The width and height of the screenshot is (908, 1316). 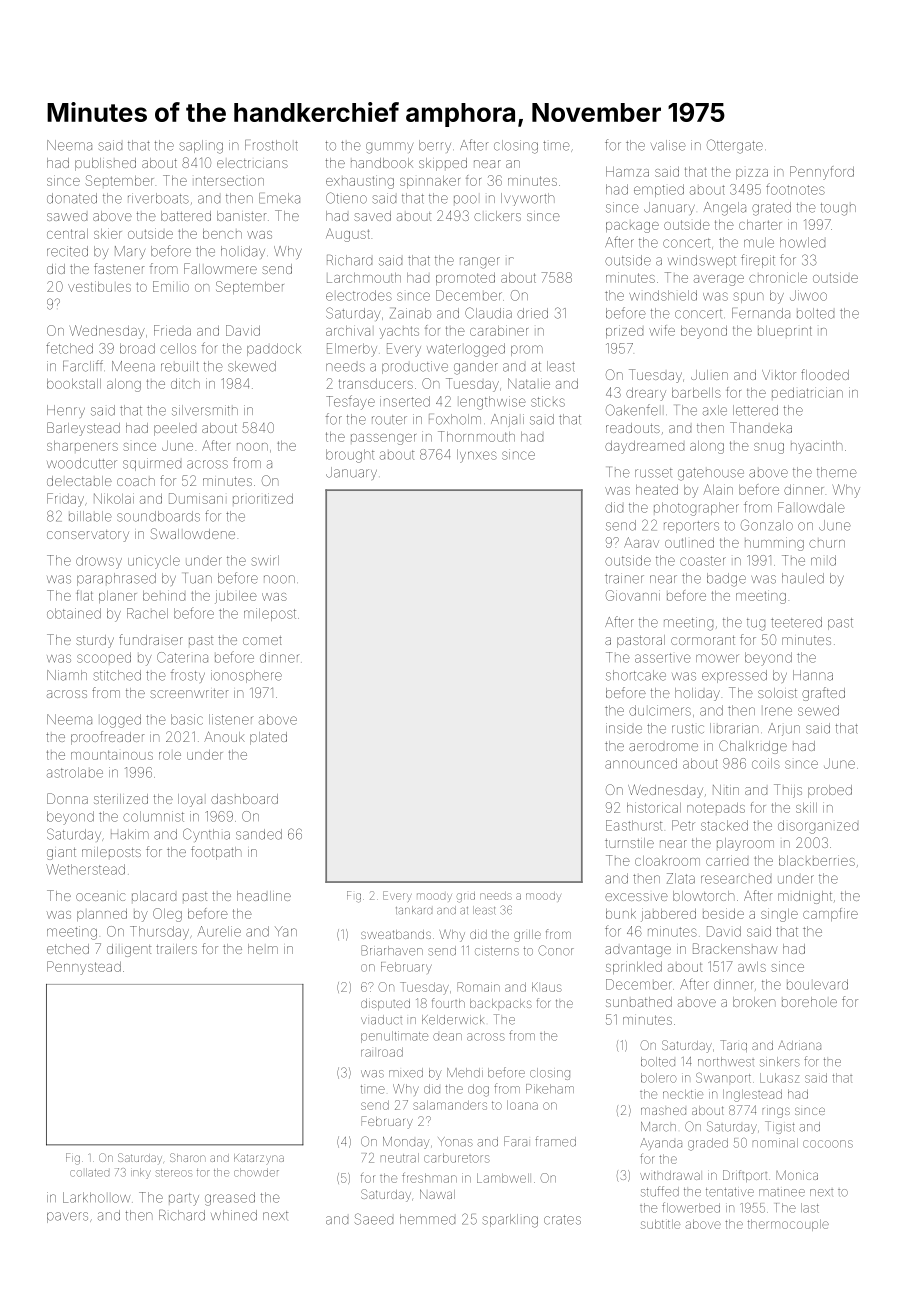 I want to click on saved, so click(x=372, y=216).
